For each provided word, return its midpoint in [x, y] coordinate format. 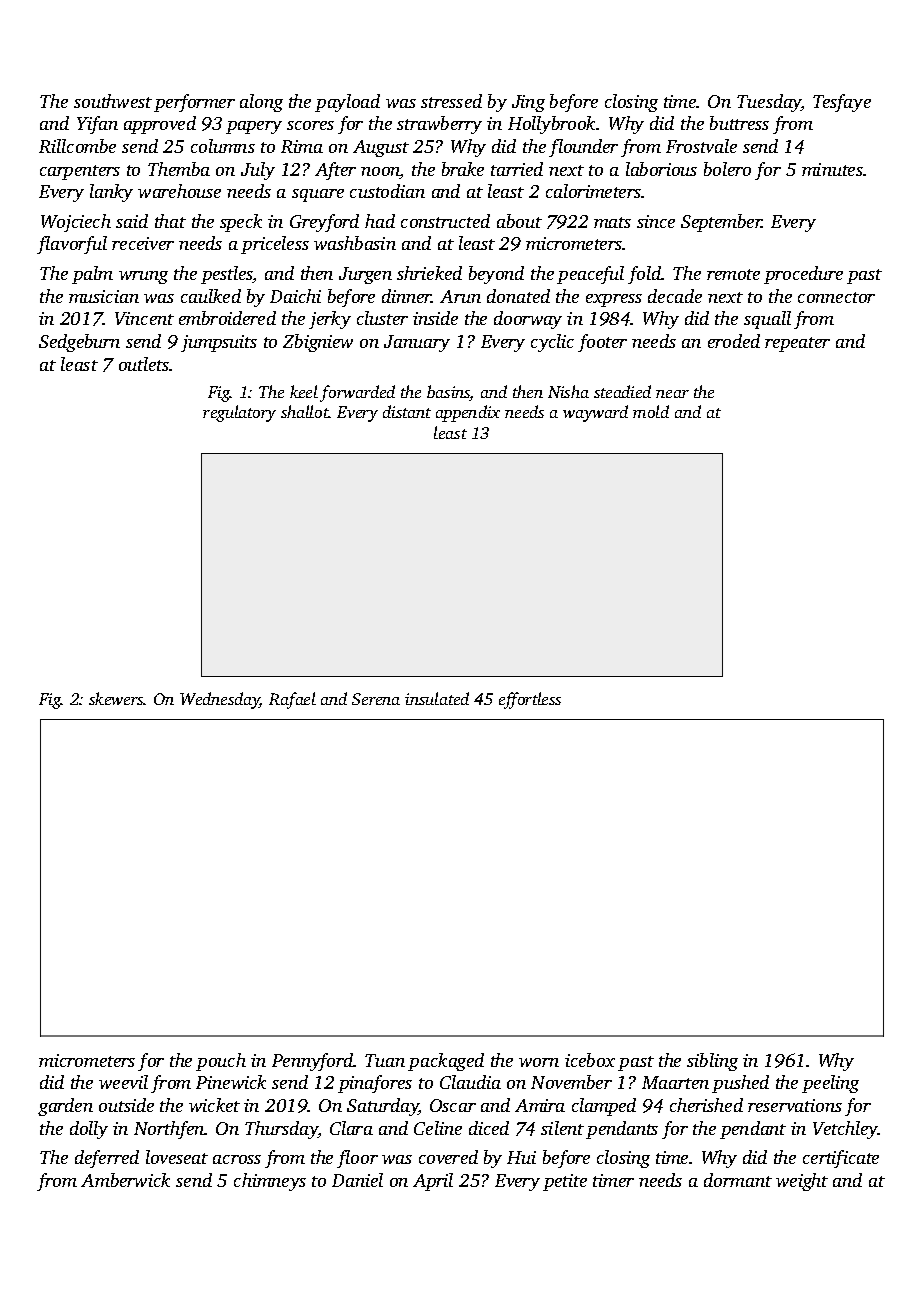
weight [802, 1182]
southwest [113, 101]
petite [565, 1182]
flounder [583, 148]
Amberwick [125, 1180]
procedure [803, 275]
